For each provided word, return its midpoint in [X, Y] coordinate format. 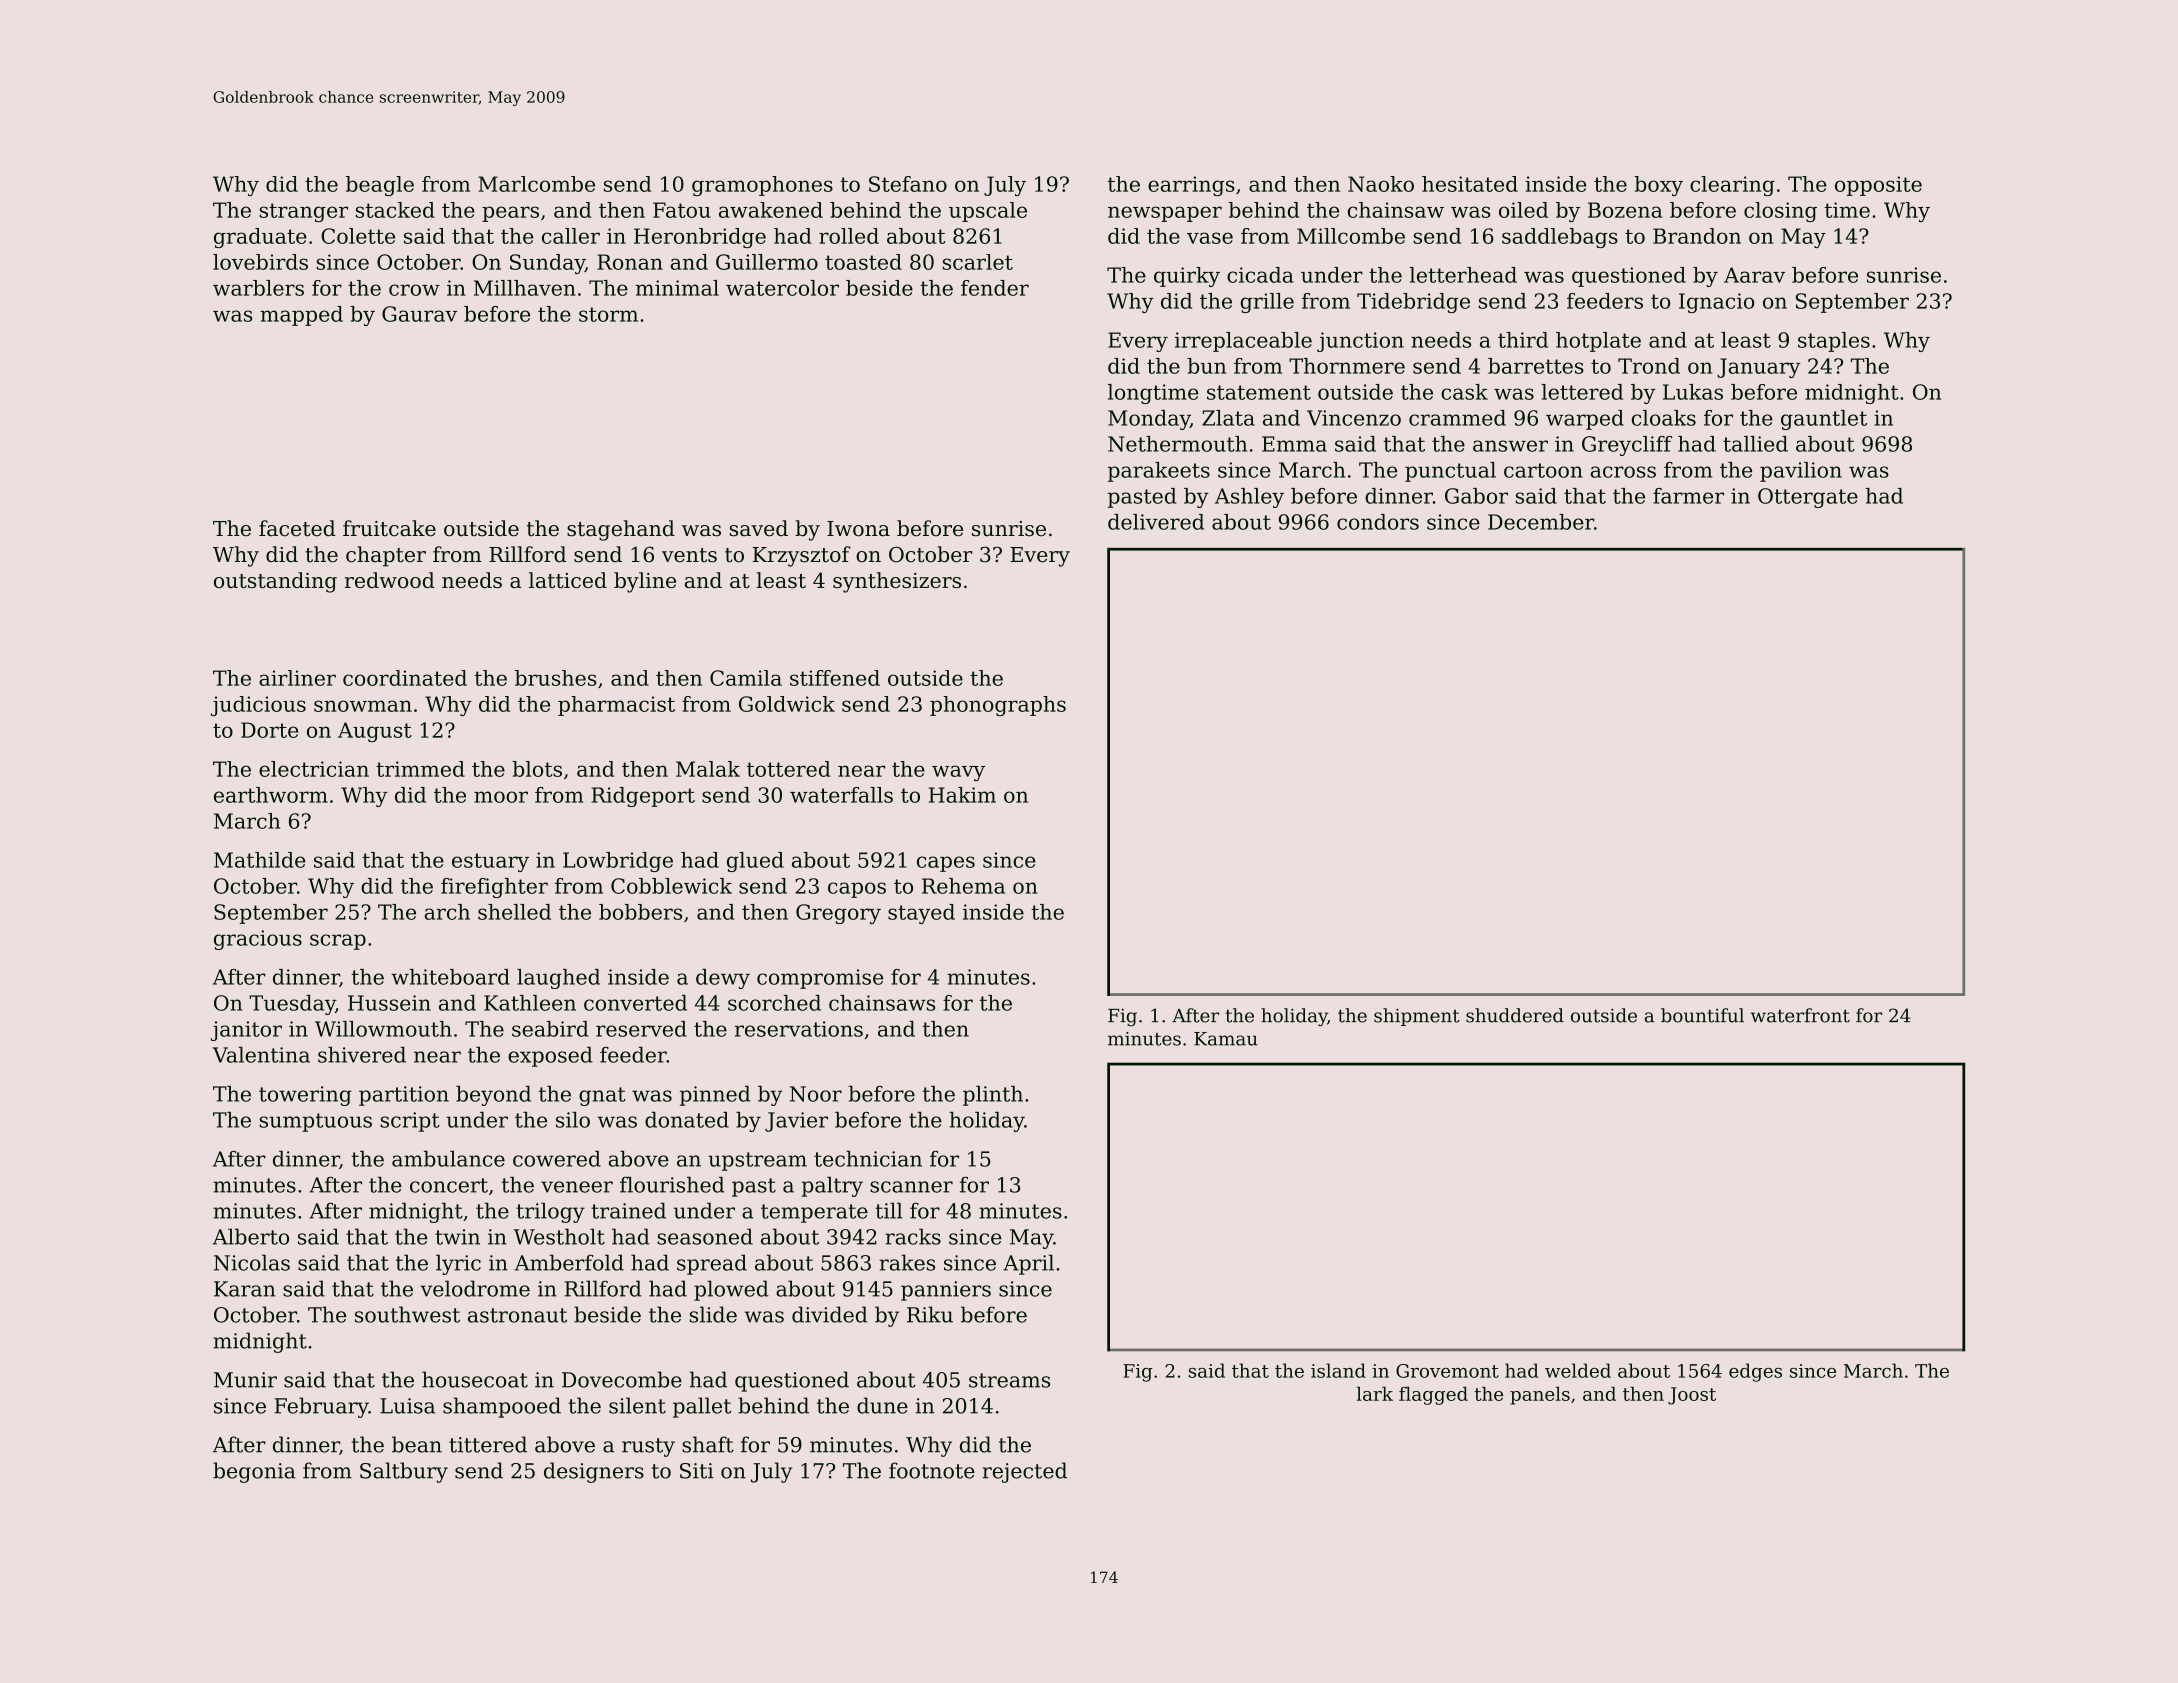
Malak [708, 769]
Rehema [963, 886]
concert [449, 1185]
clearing [1732, 186]
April [1028, 1264]
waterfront [1800, 1015]
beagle [380, 186]
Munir [245, 1380]
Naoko [1381, 184]
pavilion [1801, 472]
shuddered [1515, 1015]
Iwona [858, 529]
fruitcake [389, 528]
